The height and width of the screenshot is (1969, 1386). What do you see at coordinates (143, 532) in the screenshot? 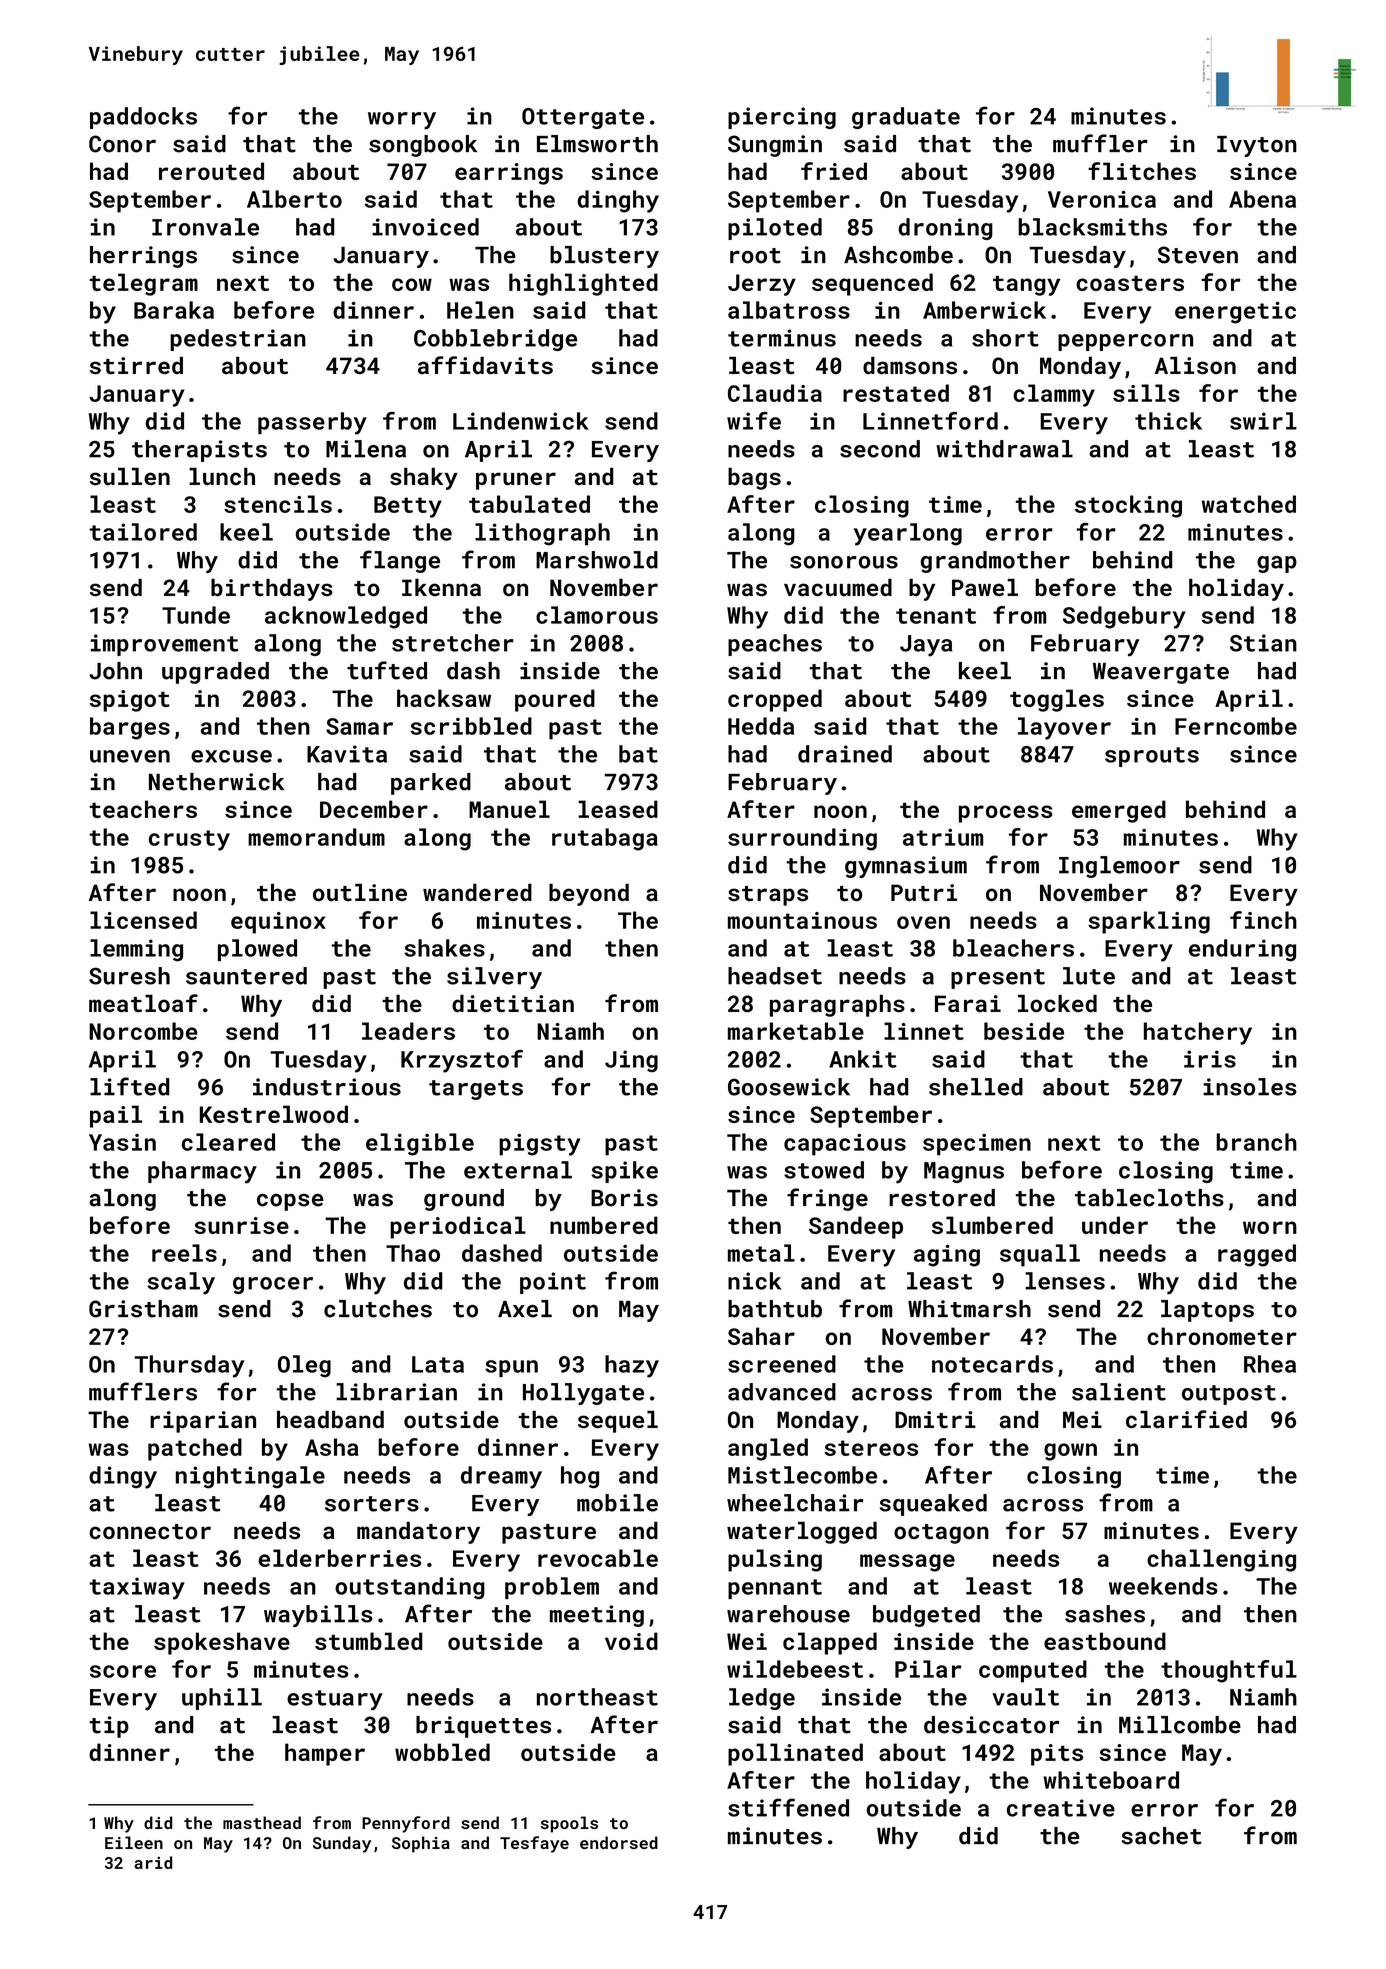
I see `tailored` at bounding box center [143, 532].
